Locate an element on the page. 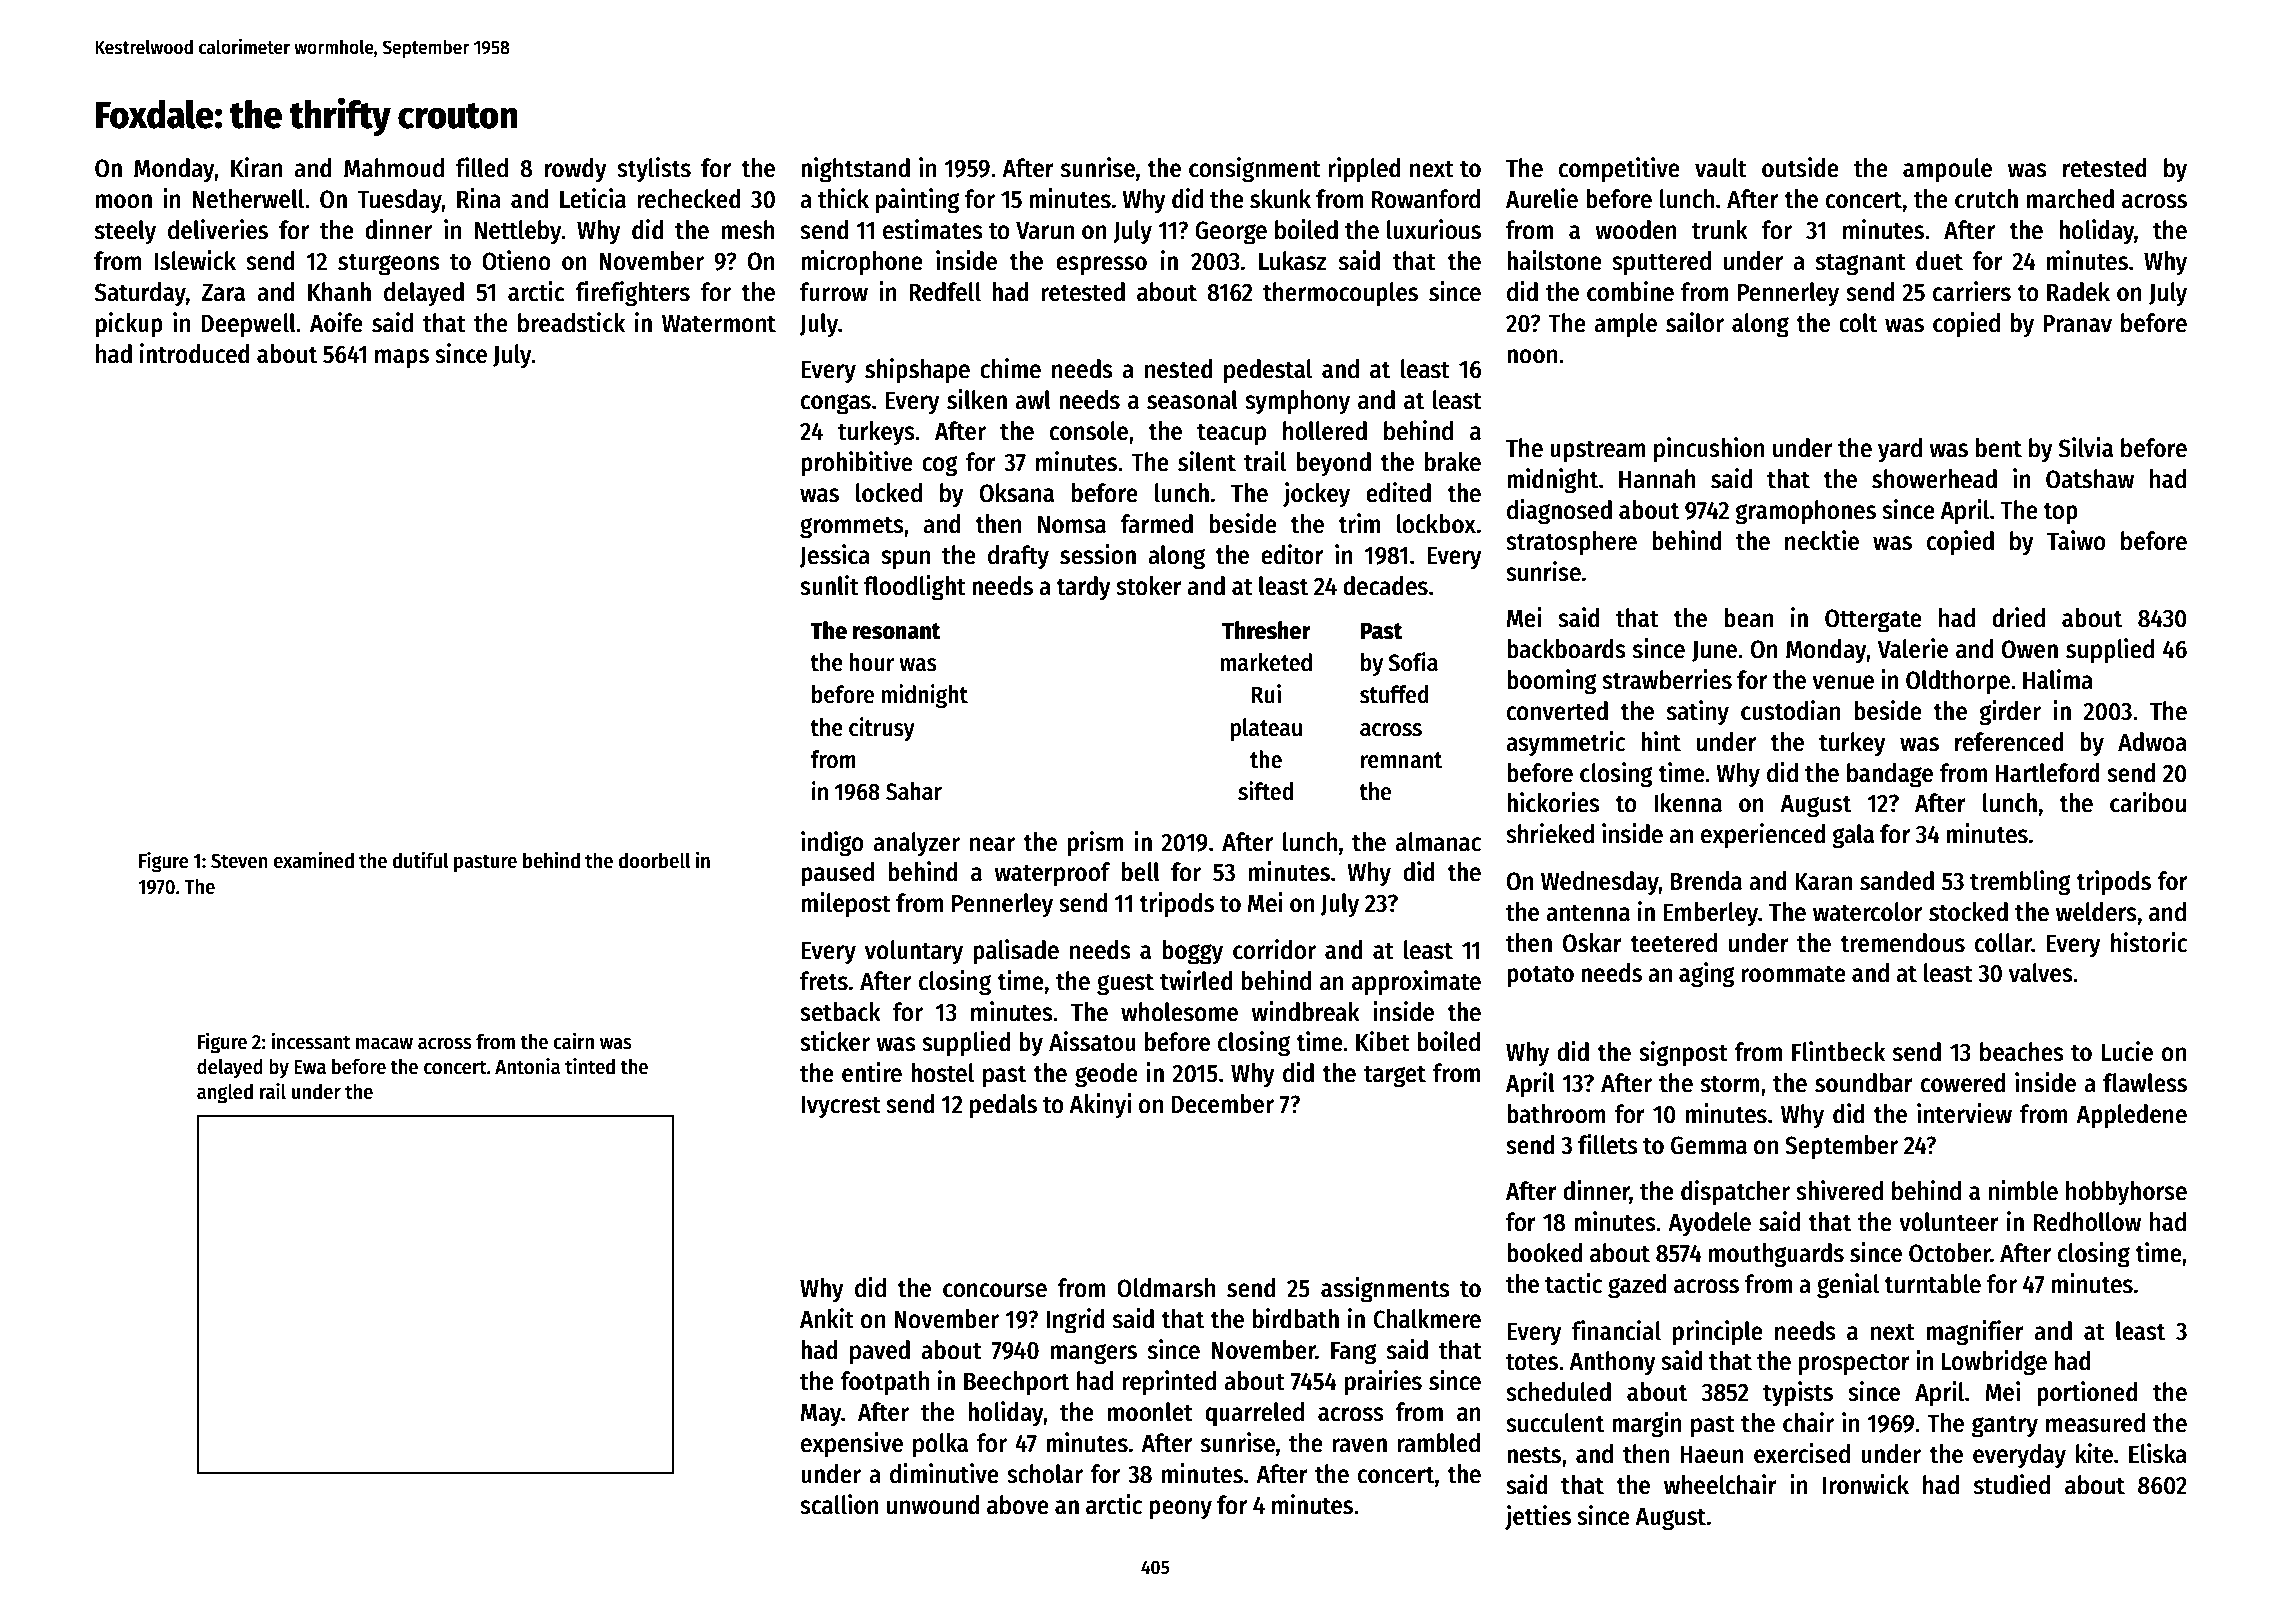 The height and width of the page is (1614, 2282). scallion is located at coordinates (839, 1504).
